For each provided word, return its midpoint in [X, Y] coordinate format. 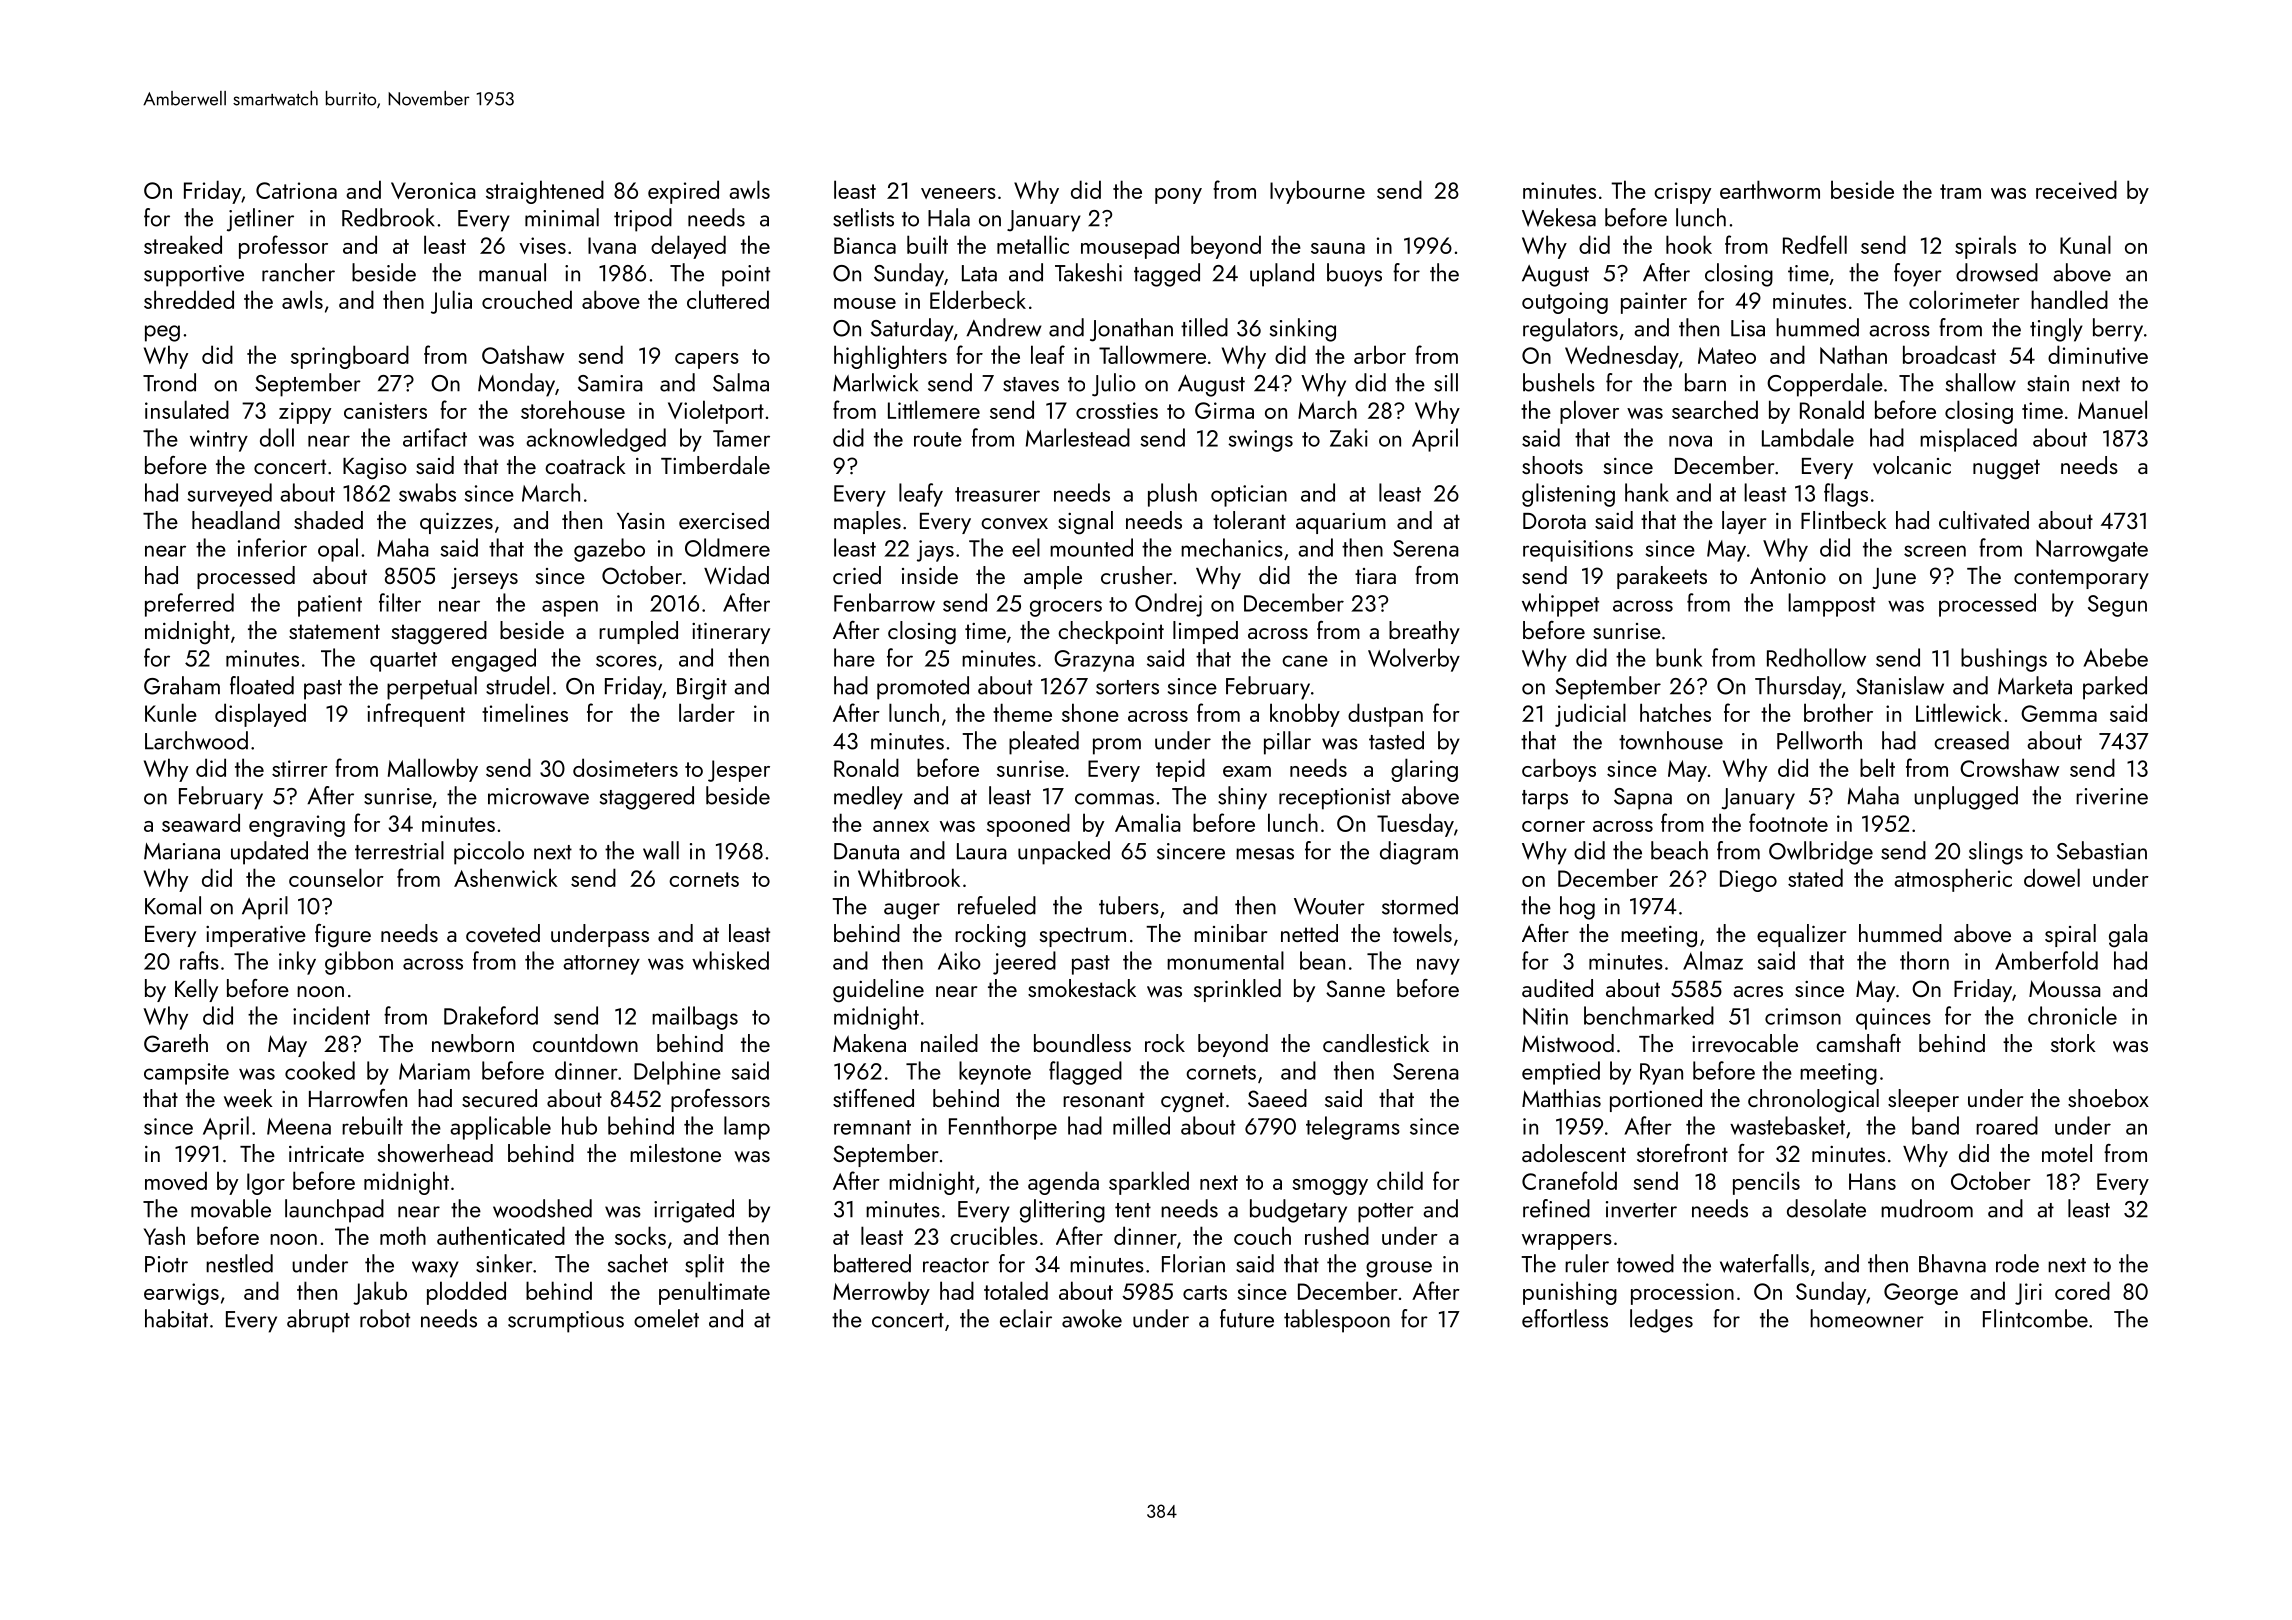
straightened [545, 192]
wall [661, 850]
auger [912, 911]
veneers [958, 193]
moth [403, 1235]
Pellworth [1819, 740]
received [2076, 189]
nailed [949, 1043]
